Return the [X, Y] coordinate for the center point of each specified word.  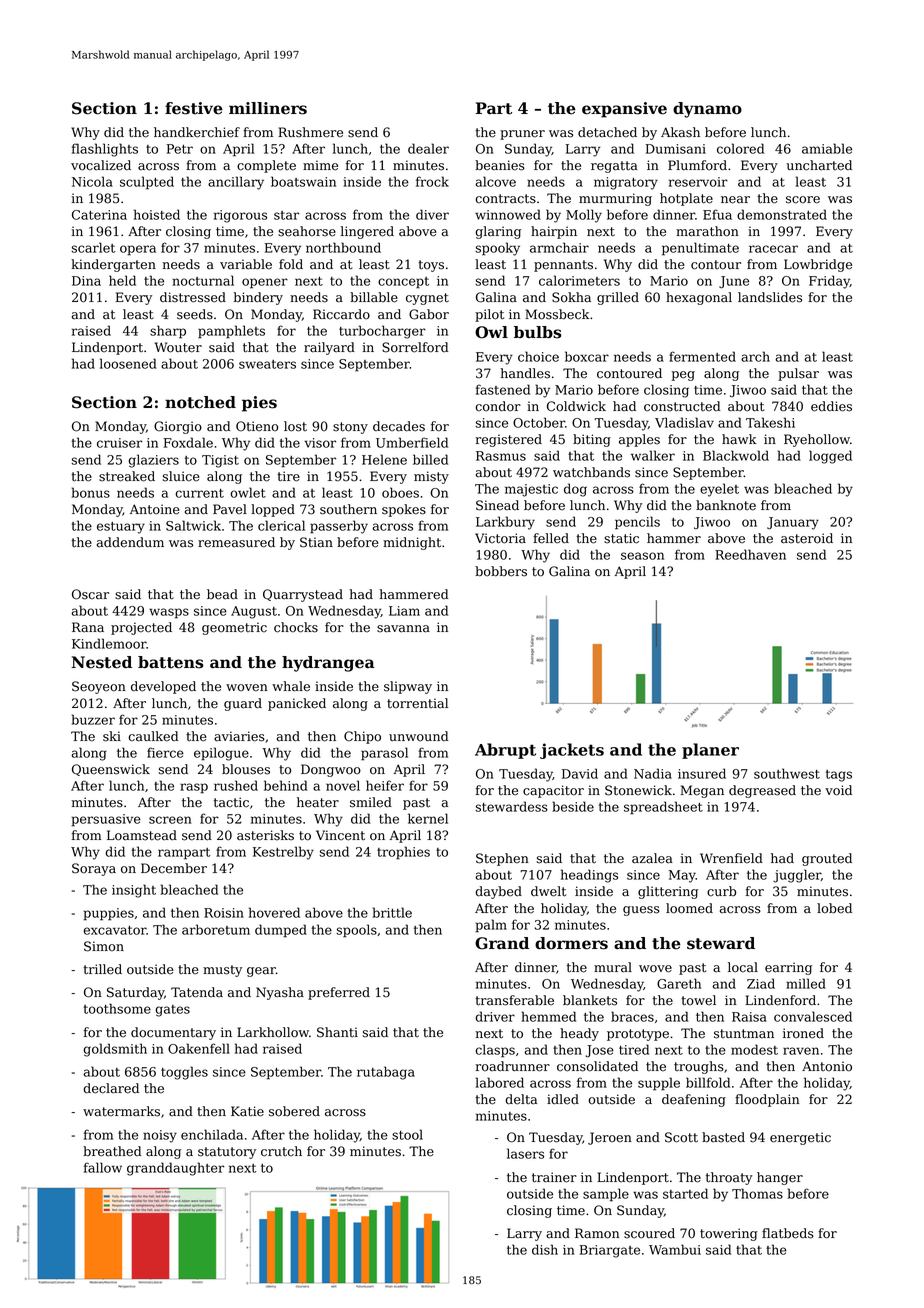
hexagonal [699, 298]
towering [729, 1234]
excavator [114, 930]
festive [194, 108]
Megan [702, 791]
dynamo [707, 110]
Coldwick [576, 406]
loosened [128, 363]
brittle [392, 912]
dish [545, 1249]
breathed [112, 1151]
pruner [522, 135]
